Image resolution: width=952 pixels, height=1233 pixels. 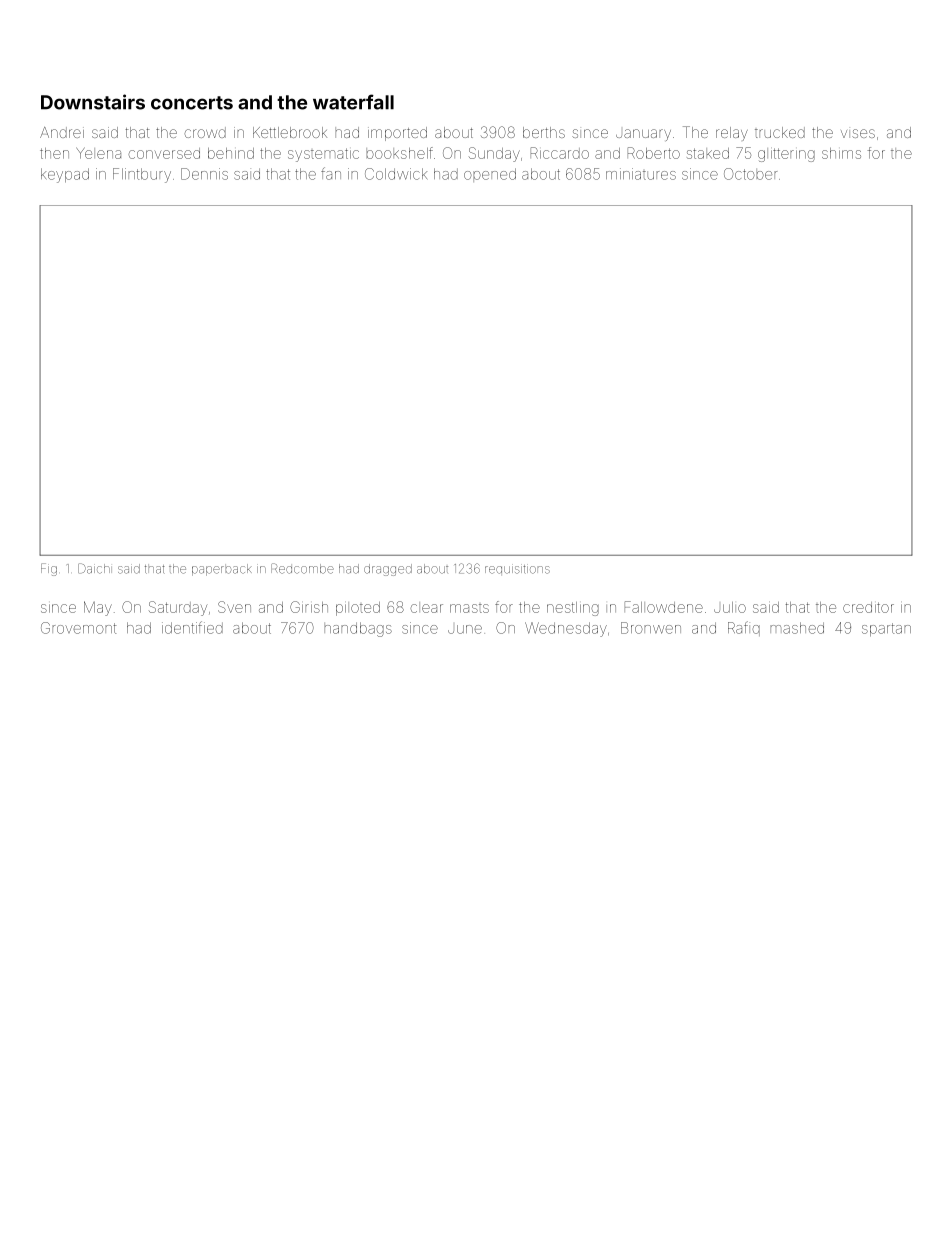 What do you see at coordinates (302, 568) in the screenshot?
I see `Redcombe` at bounding box center [302, 568].
